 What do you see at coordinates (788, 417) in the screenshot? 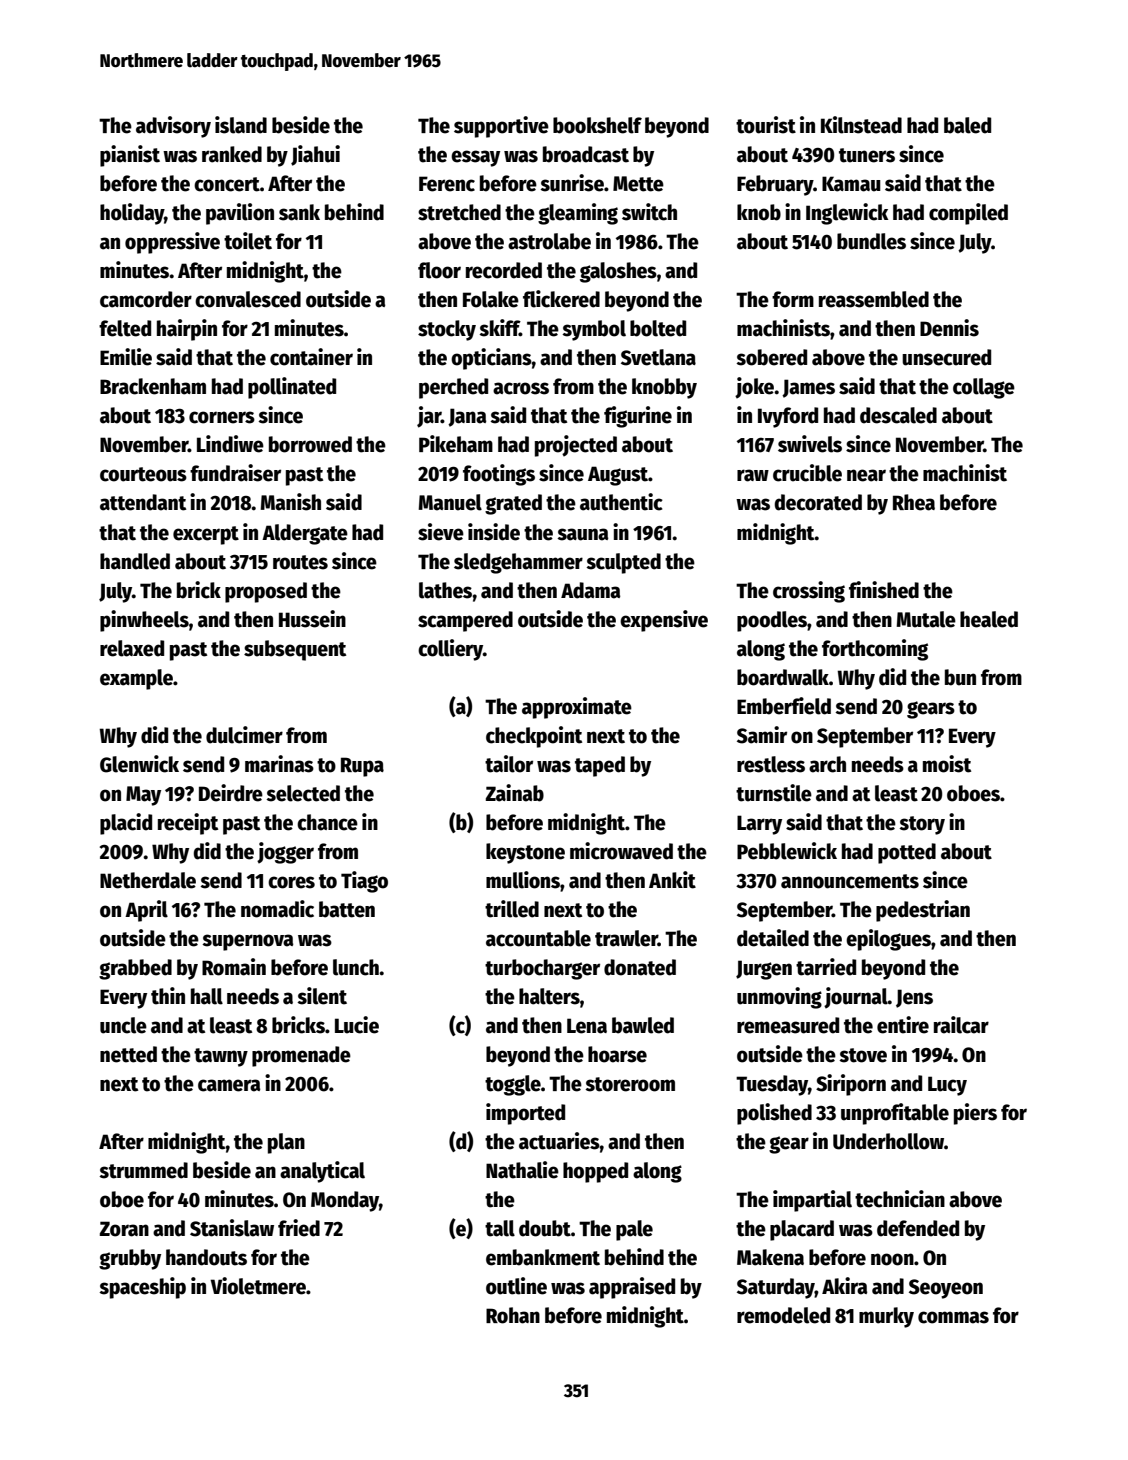
I see `Ivyford` at bounding box center [788, 417].
